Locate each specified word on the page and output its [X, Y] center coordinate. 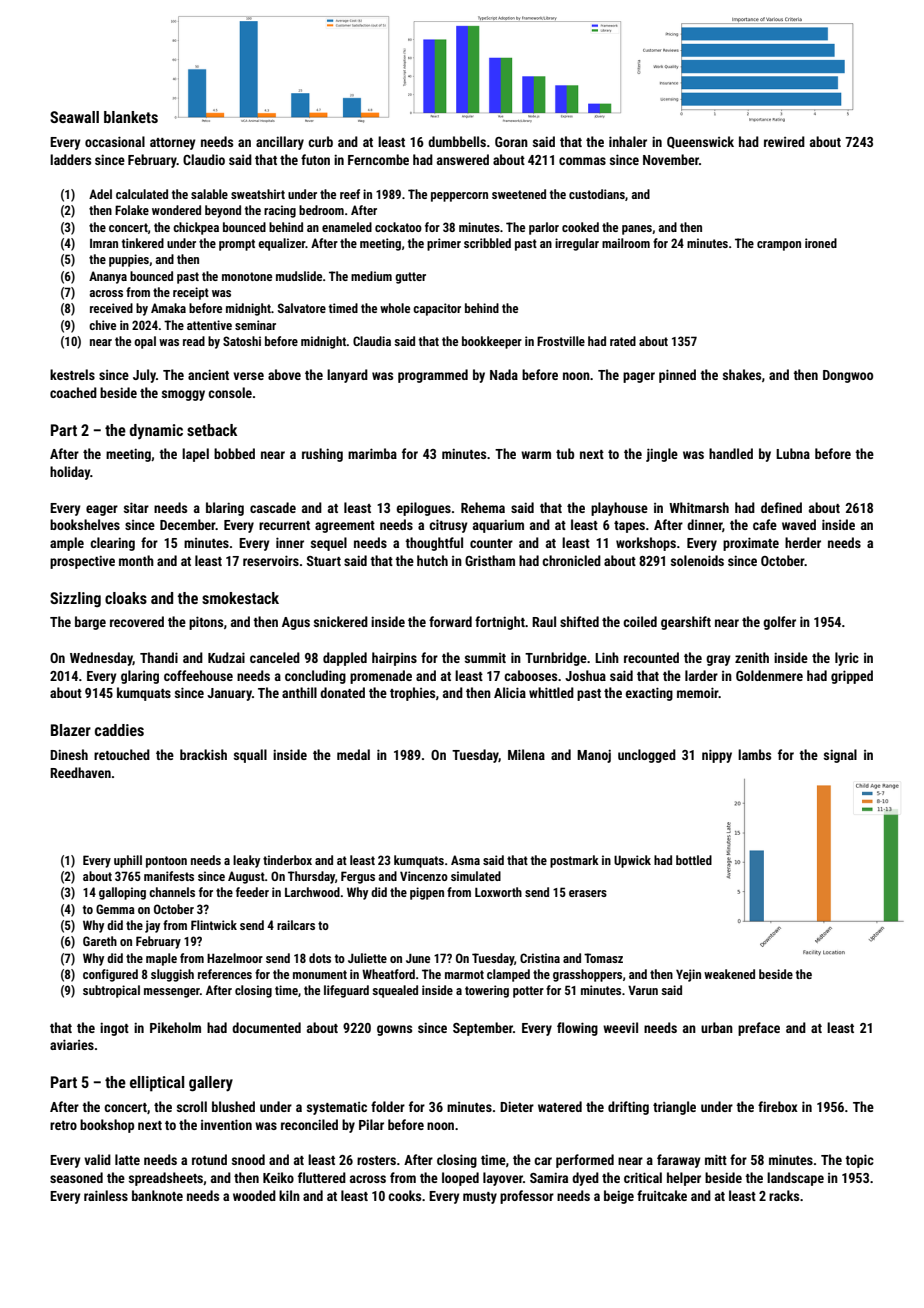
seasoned [76, 1177]
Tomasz [603, 958]
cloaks [126, 598]
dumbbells [457, 141]
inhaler [628, 141]
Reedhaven [80, 772]
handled [731, 453]
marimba [372, 453]
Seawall [74, 117]
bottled [694, 860]
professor [527, 1197]
